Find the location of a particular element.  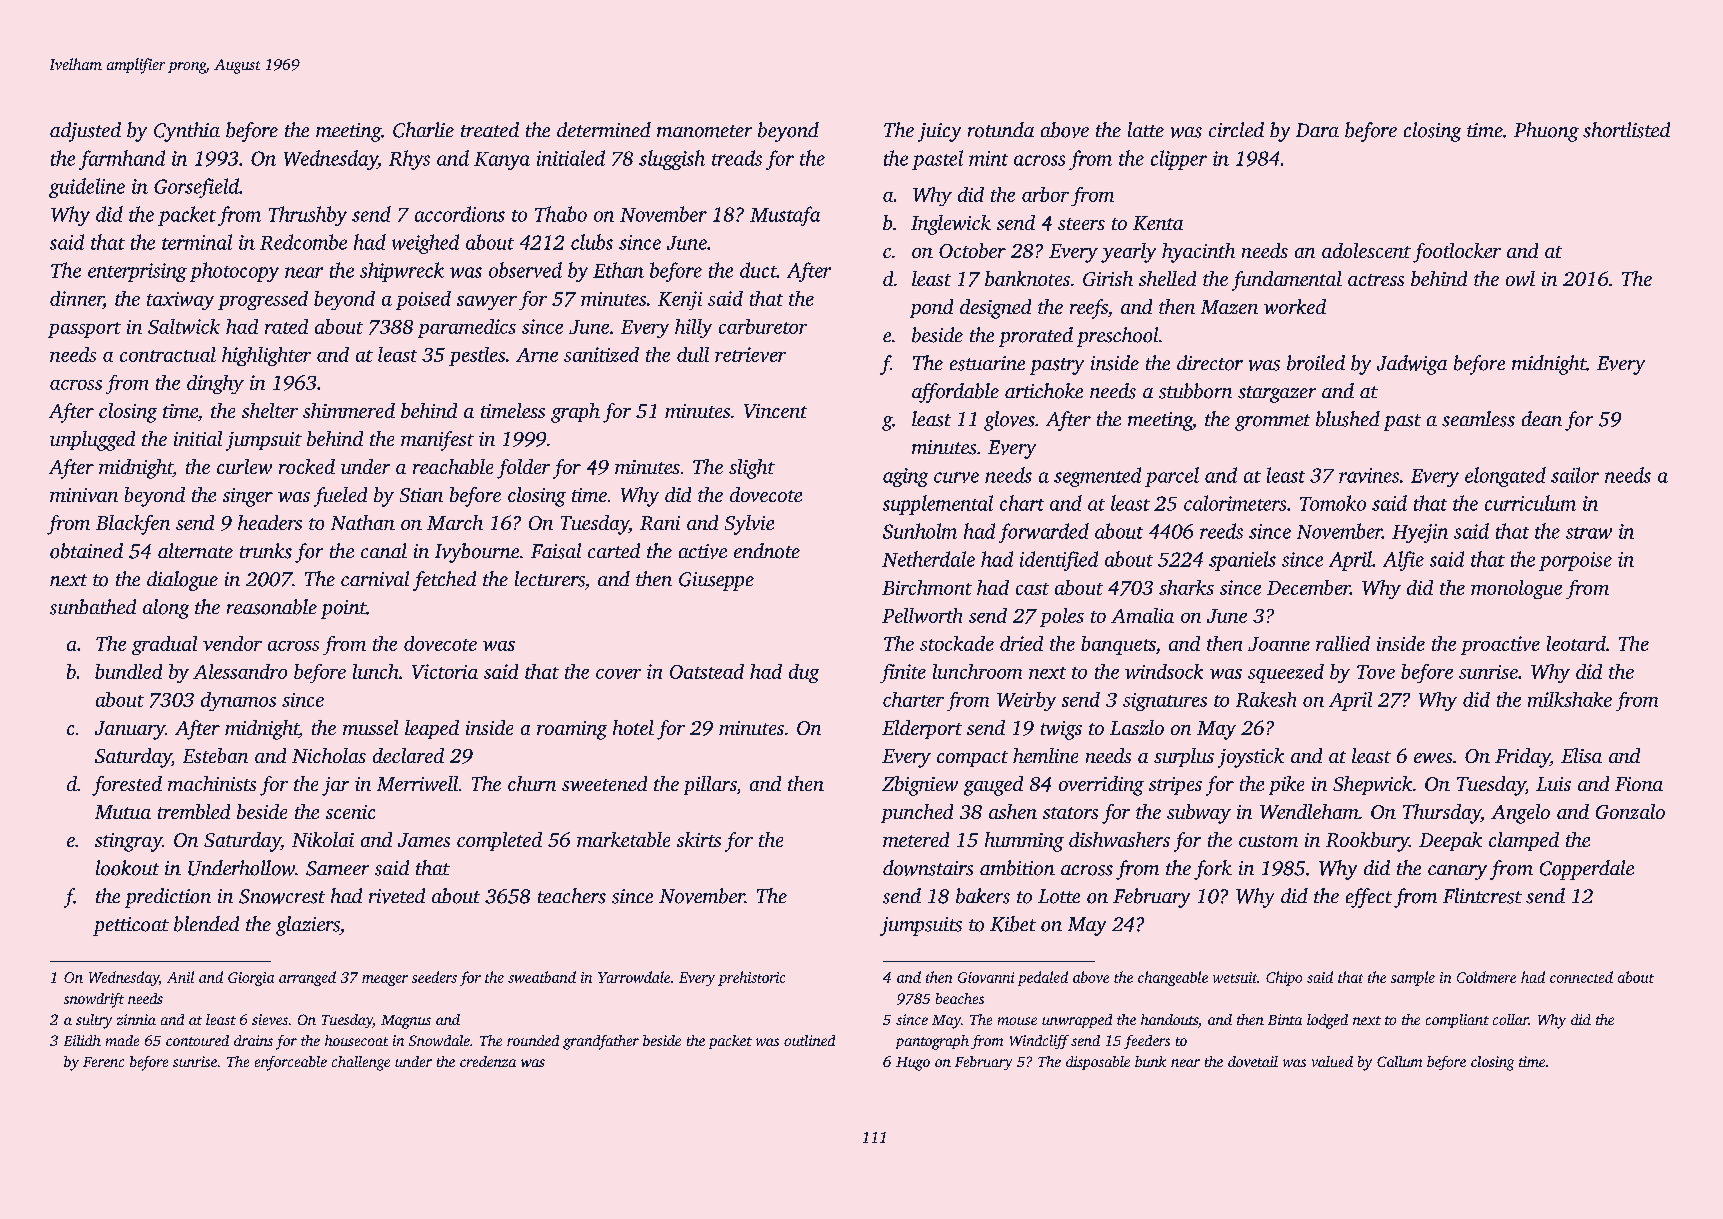

Victoria is located at coordinates (445, 671).
